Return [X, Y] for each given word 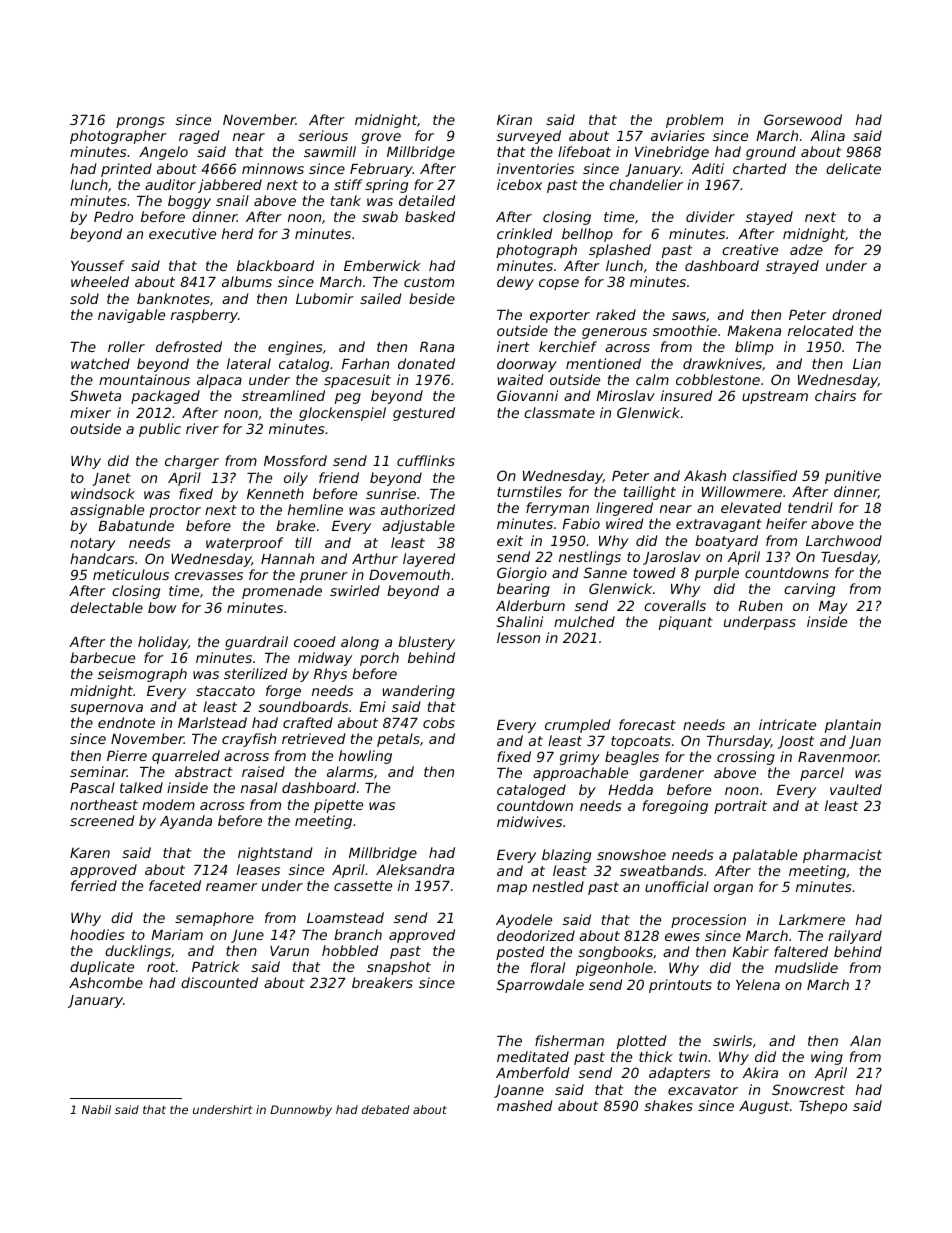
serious [323, 135]
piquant [686, 623]
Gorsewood [803, 119]
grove [381, 138]
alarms [350, 771]
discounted [219, 982]
